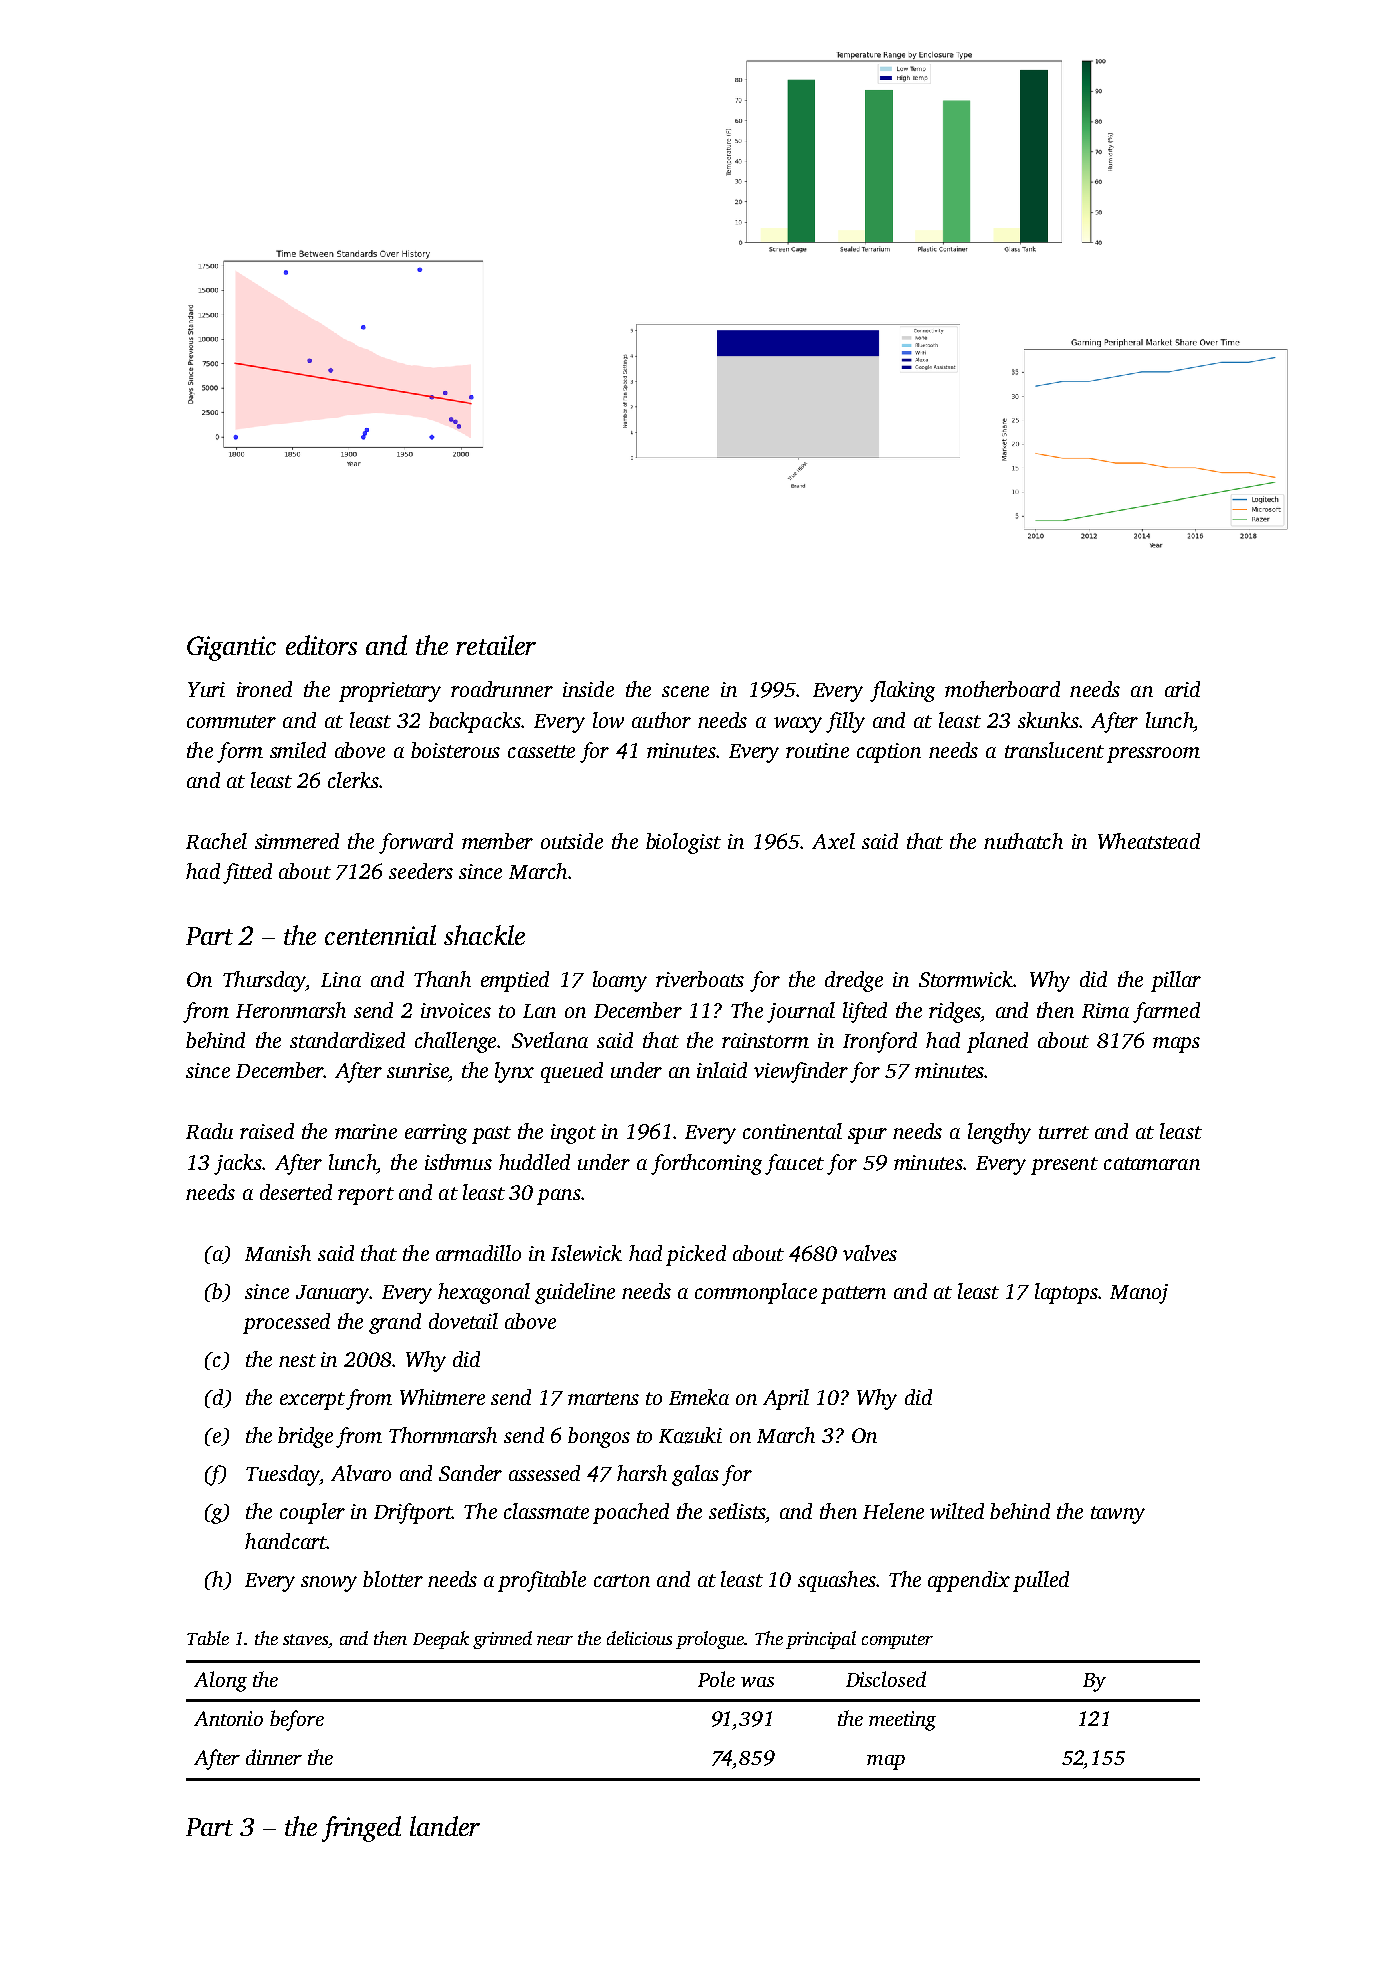  I want to click on outside, so click(572, 841).
